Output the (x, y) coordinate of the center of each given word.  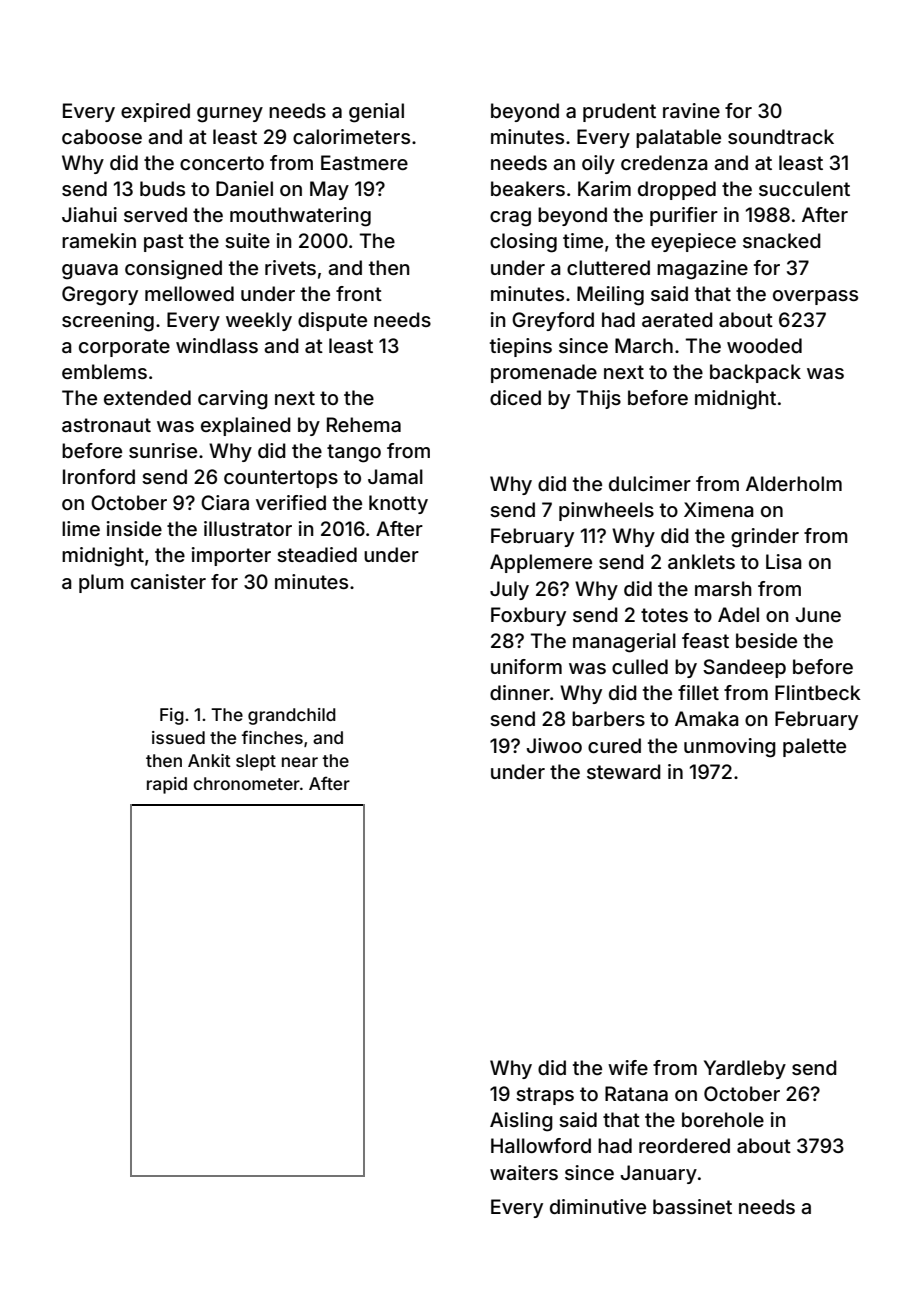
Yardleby (745, 1069)
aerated (677, 319)
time (583, 240)
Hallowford (541, 1145)
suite (247, 240)
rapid (167, 785)
